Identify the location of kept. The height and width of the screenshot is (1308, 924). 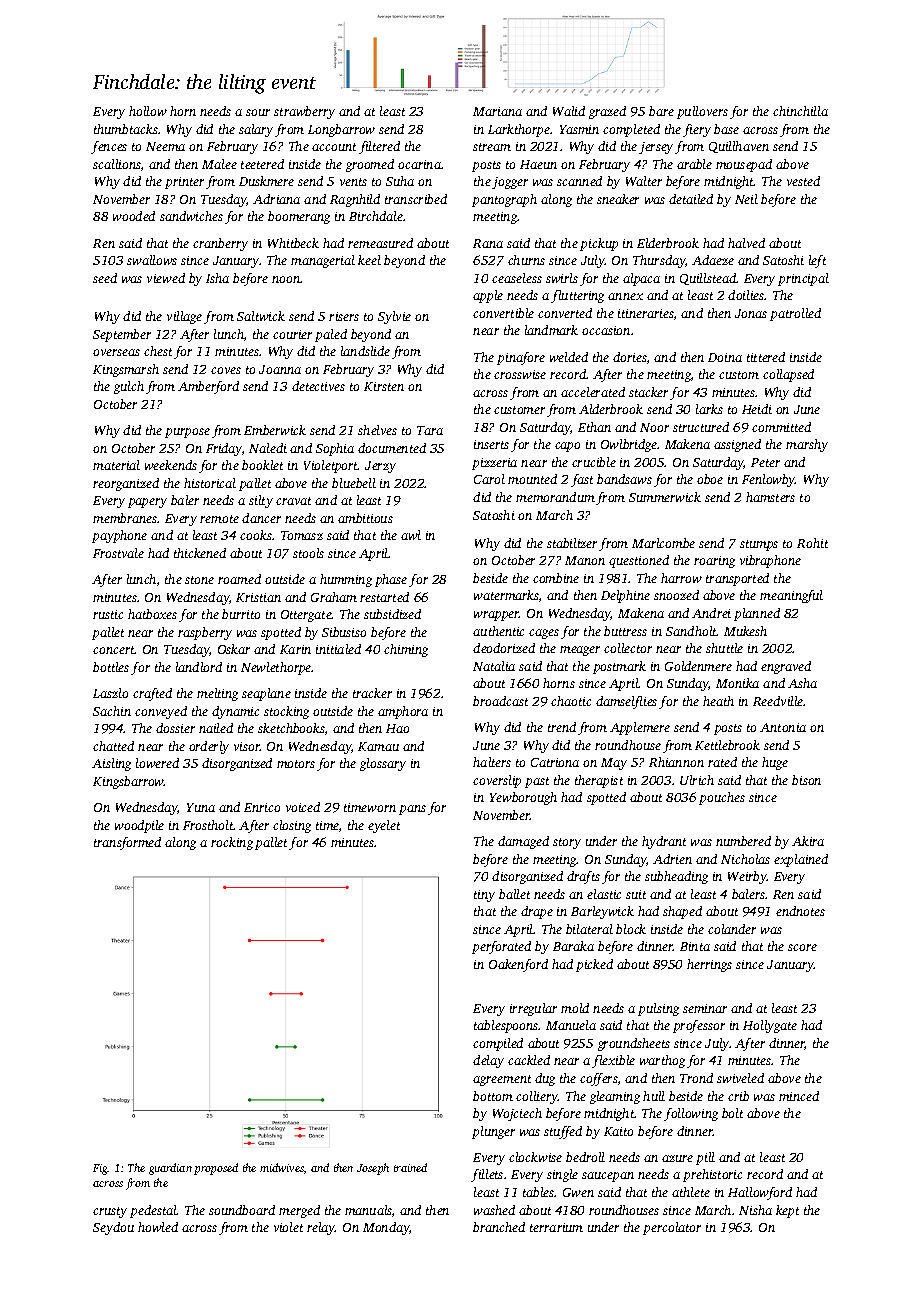
(787, 1211).
